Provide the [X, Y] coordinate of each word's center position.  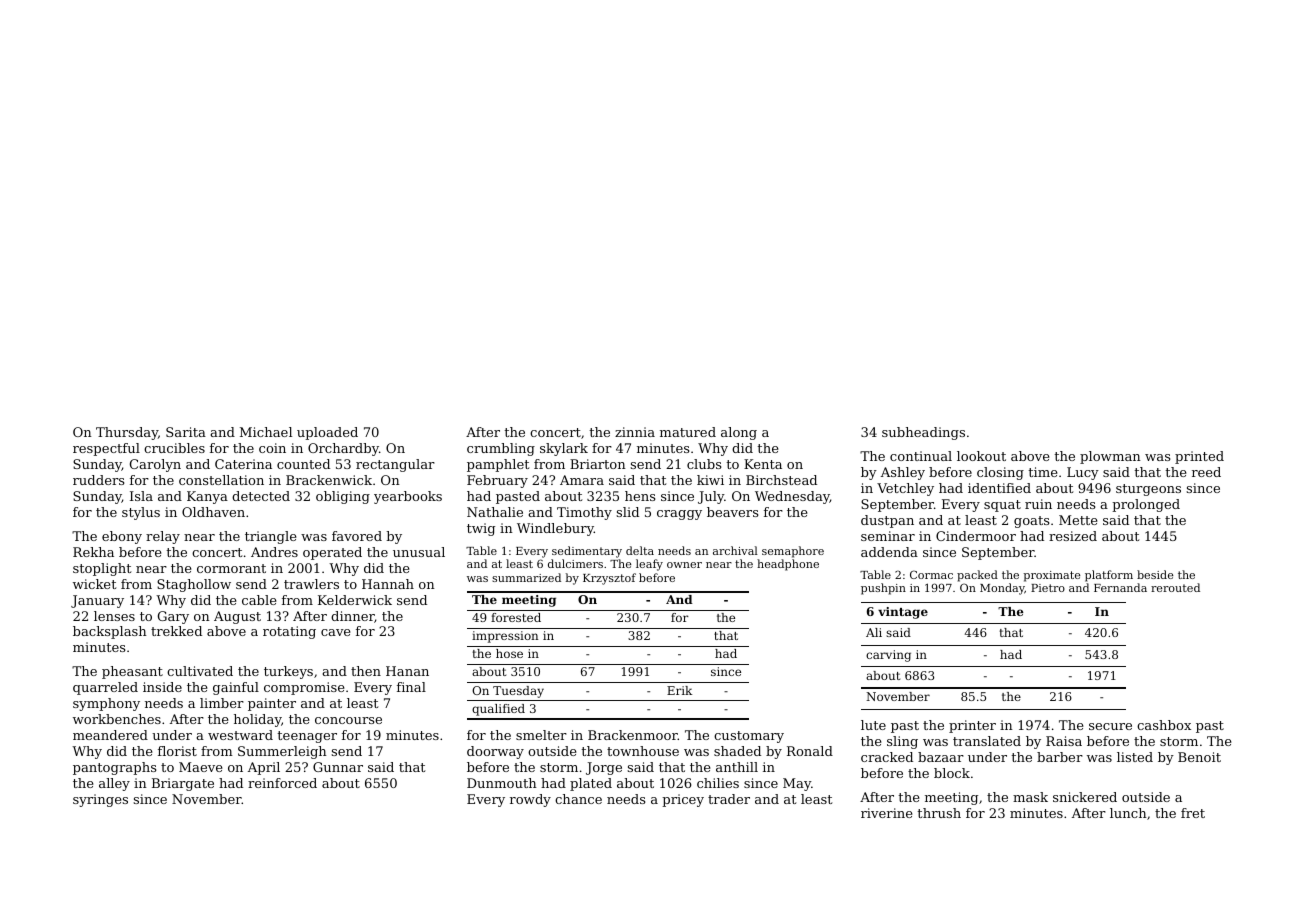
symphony [106, 704]
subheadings [923, 433]
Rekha [93, 552]
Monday [1002, 589]
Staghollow [194, 585]
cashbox [1164, 725]
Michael [266, 432]
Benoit [1199, 757]
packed [977, 576]
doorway [495, 752]
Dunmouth [502, 783]
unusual [419, 552]
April [264, 768]
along [739, 433]
